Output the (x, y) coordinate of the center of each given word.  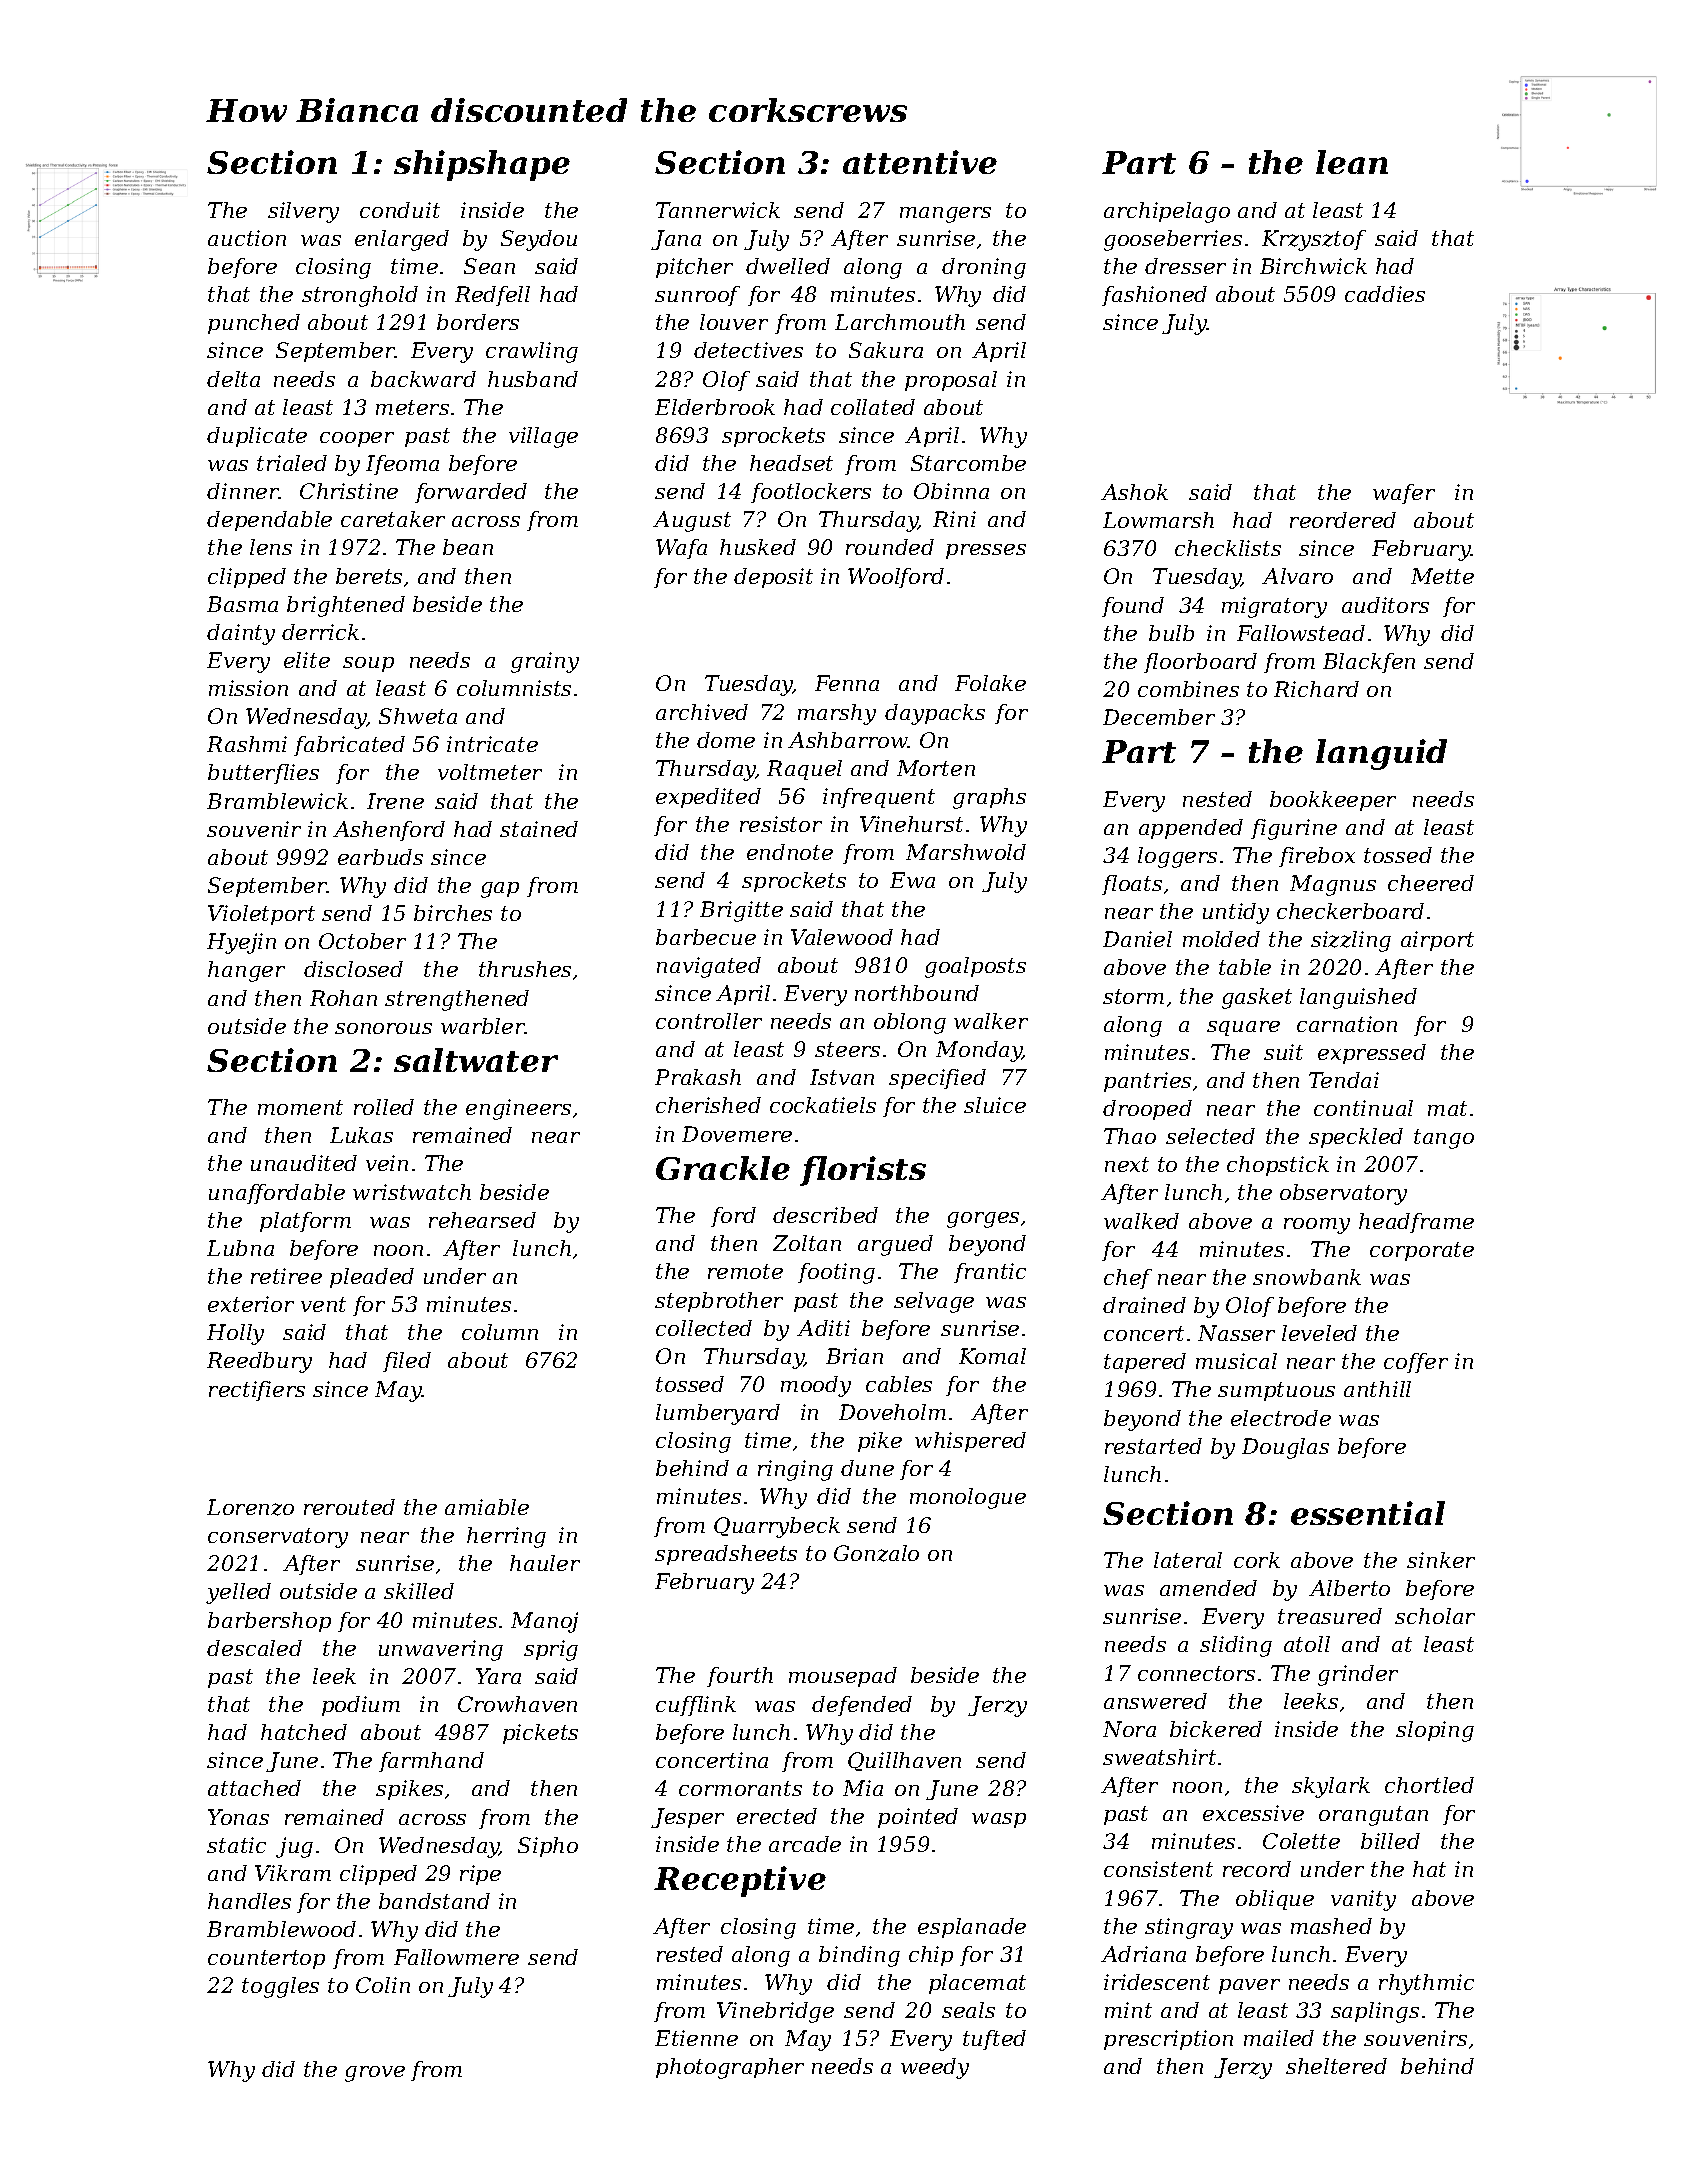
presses (986, 551)
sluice (995, 1105)
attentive (920, 162)
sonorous (383, 1028)
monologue (968, 1498)
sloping (1435, 1731)
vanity (1363, 1900)
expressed (1372, 1054)
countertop (266, 1959)
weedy (935, 2068)
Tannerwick (718, 210)
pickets (540, 1734)
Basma (242, 604)
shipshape (482, 165)
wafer (1404, 494)
